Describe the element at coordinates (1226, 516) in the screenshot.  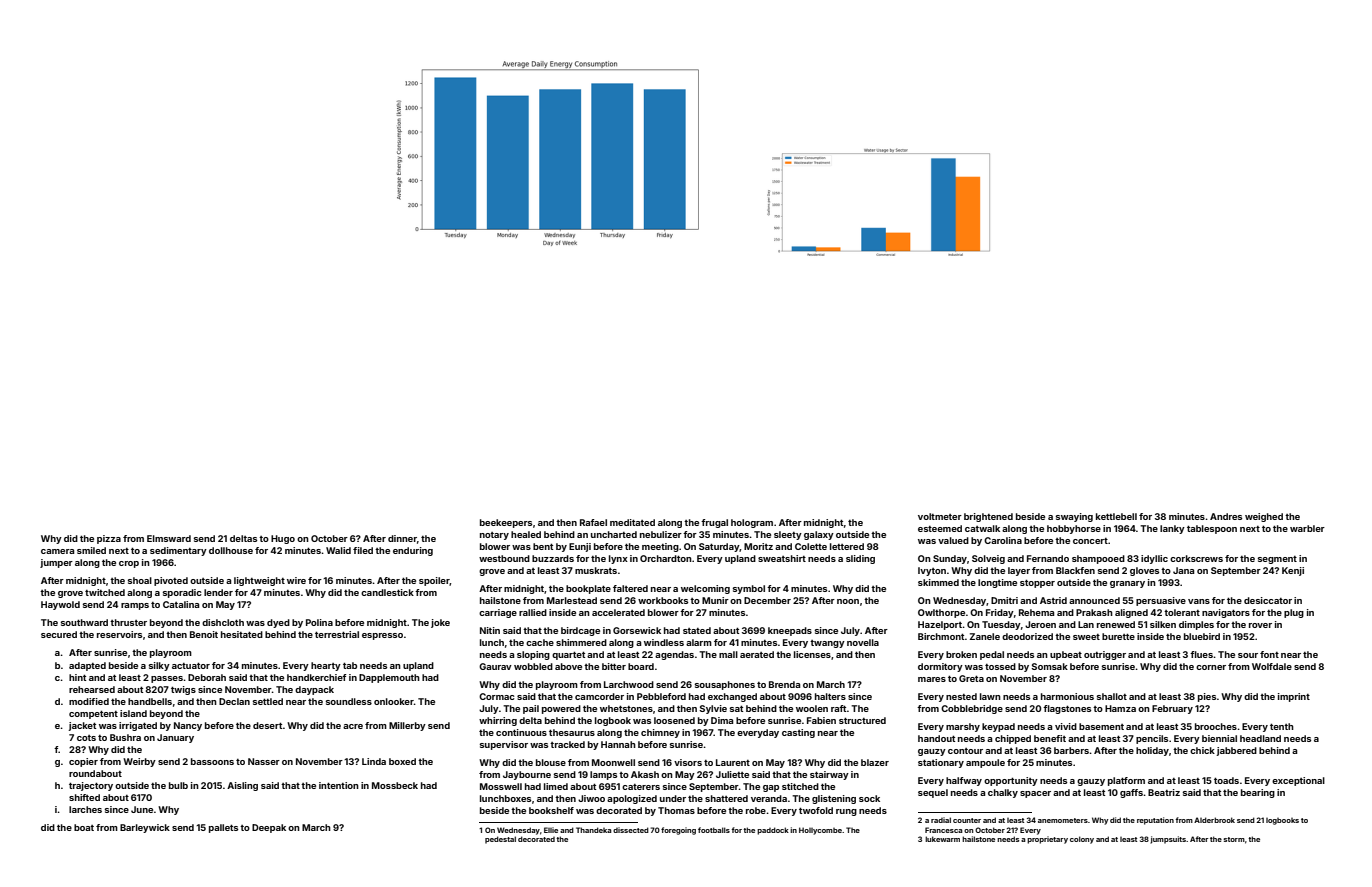
I see `Andres` at that location.
